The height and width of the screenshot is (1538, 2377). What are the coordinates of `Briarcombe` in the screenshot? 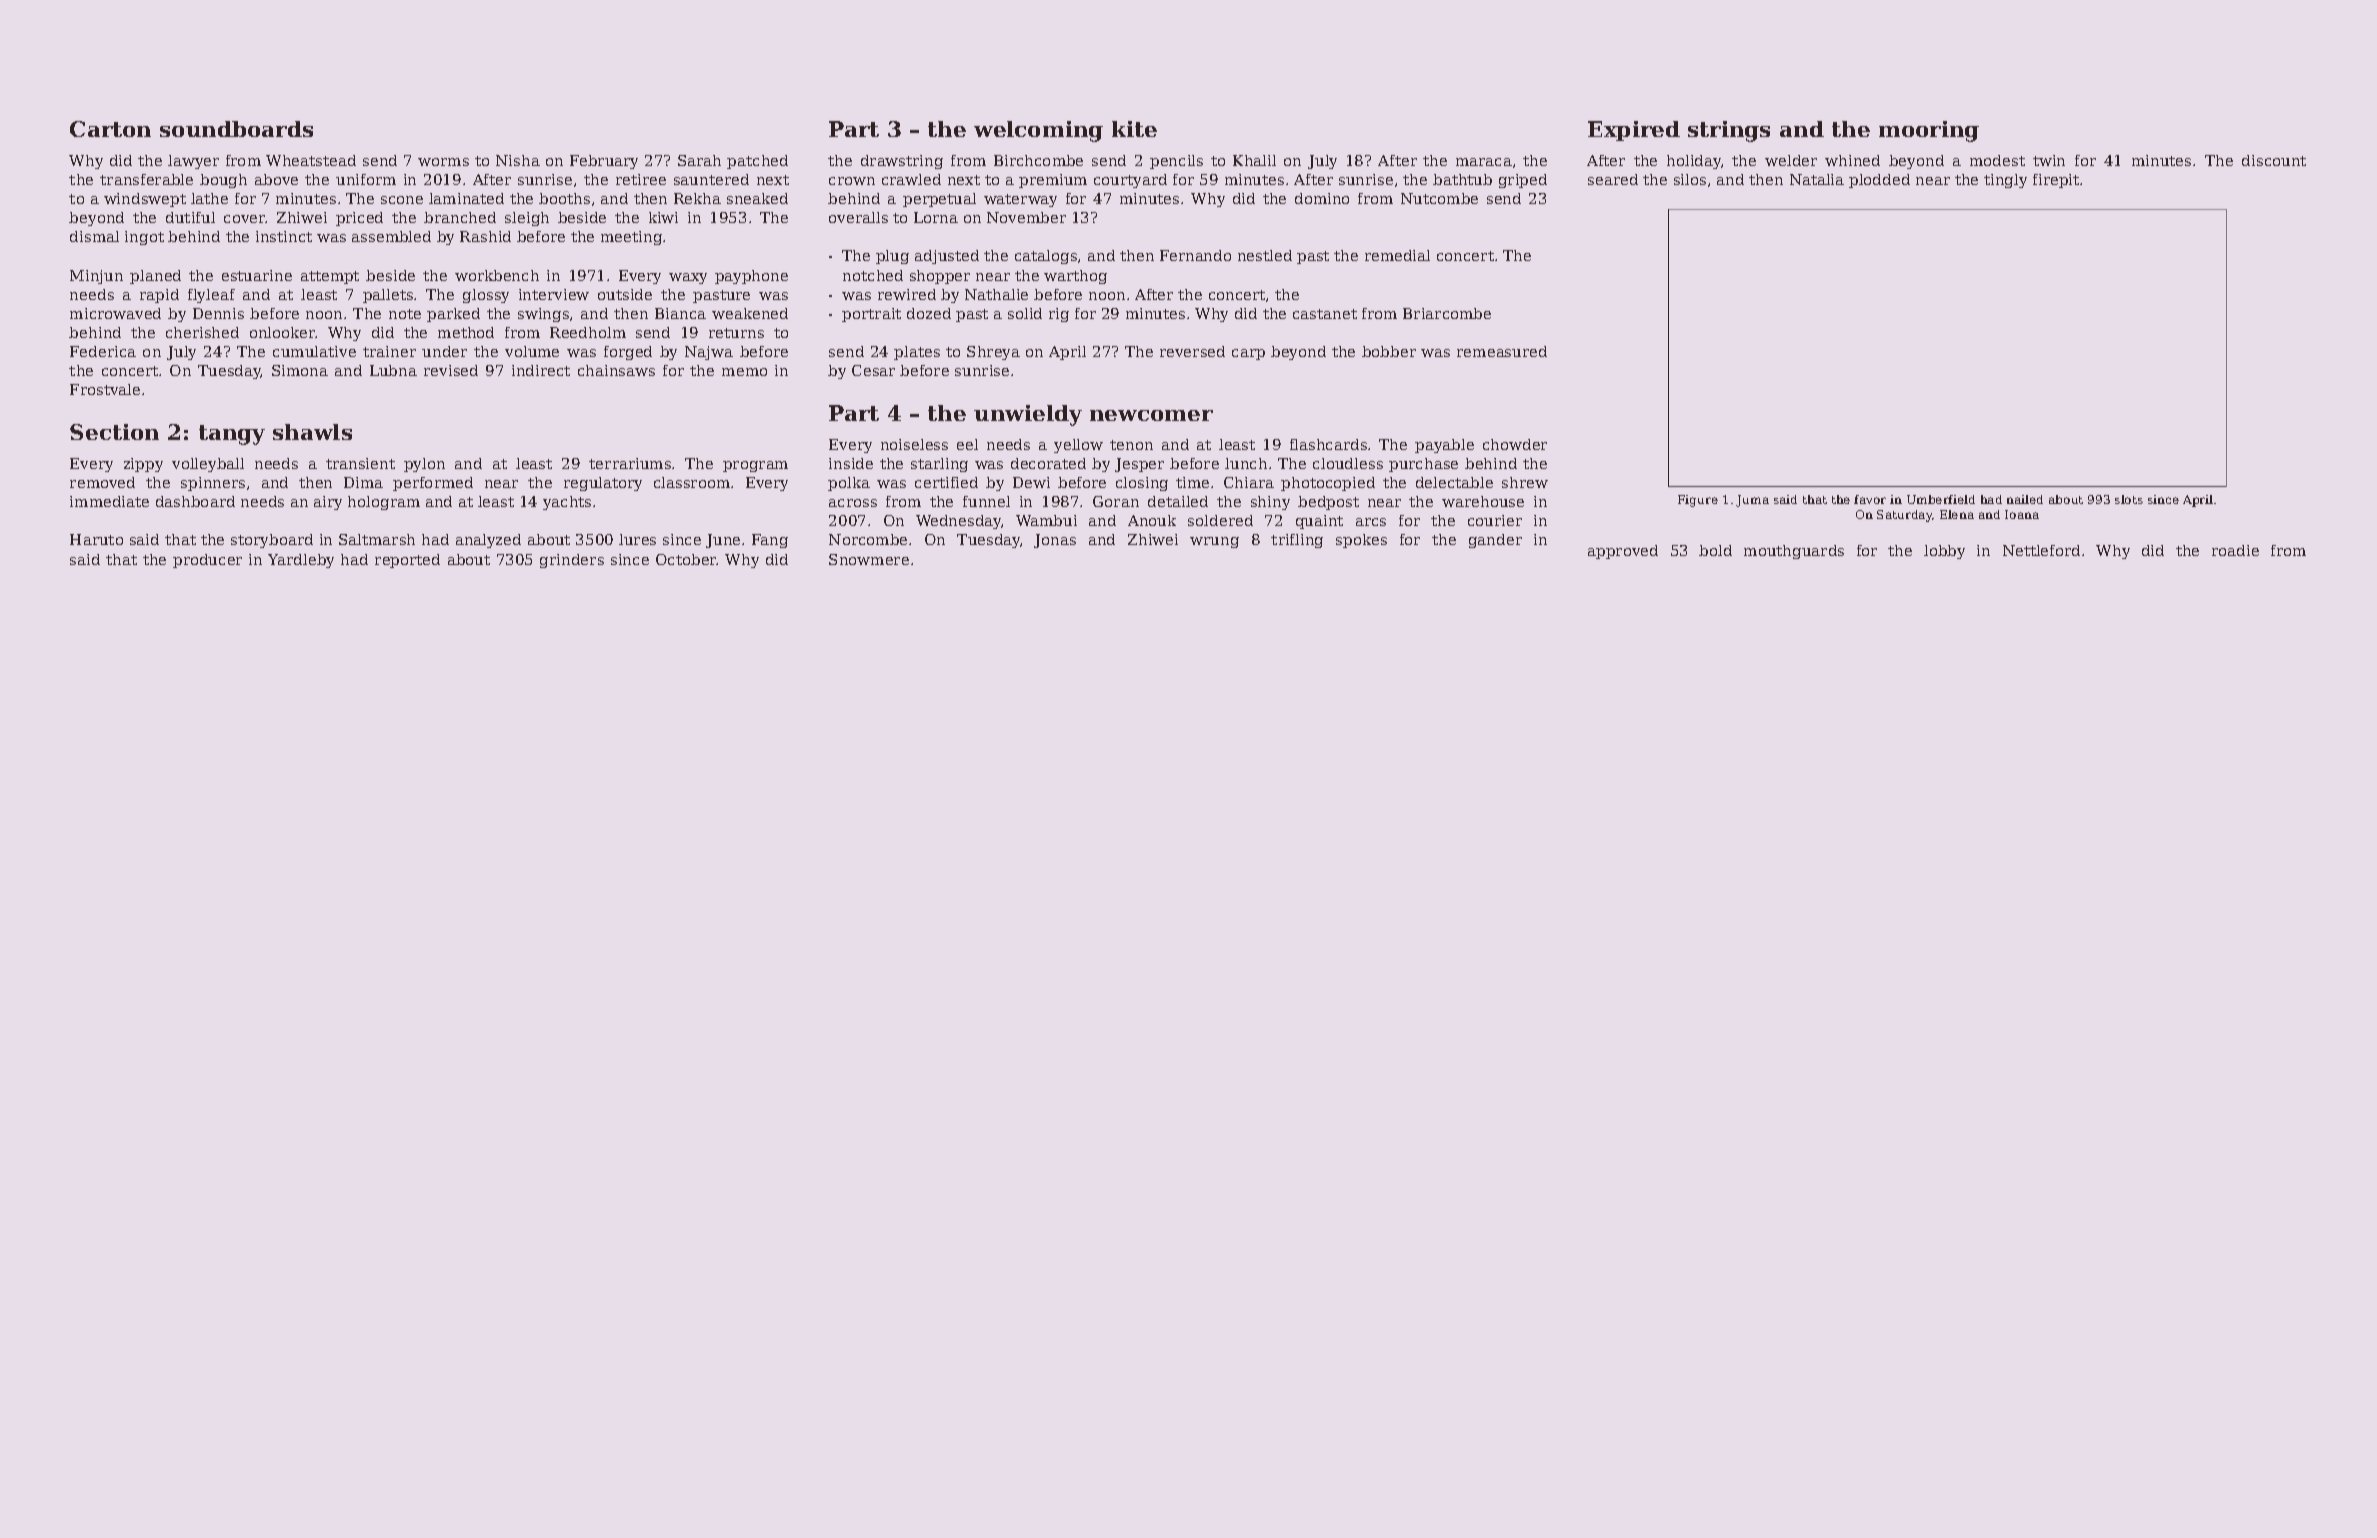 It's located at (1447, 313).
